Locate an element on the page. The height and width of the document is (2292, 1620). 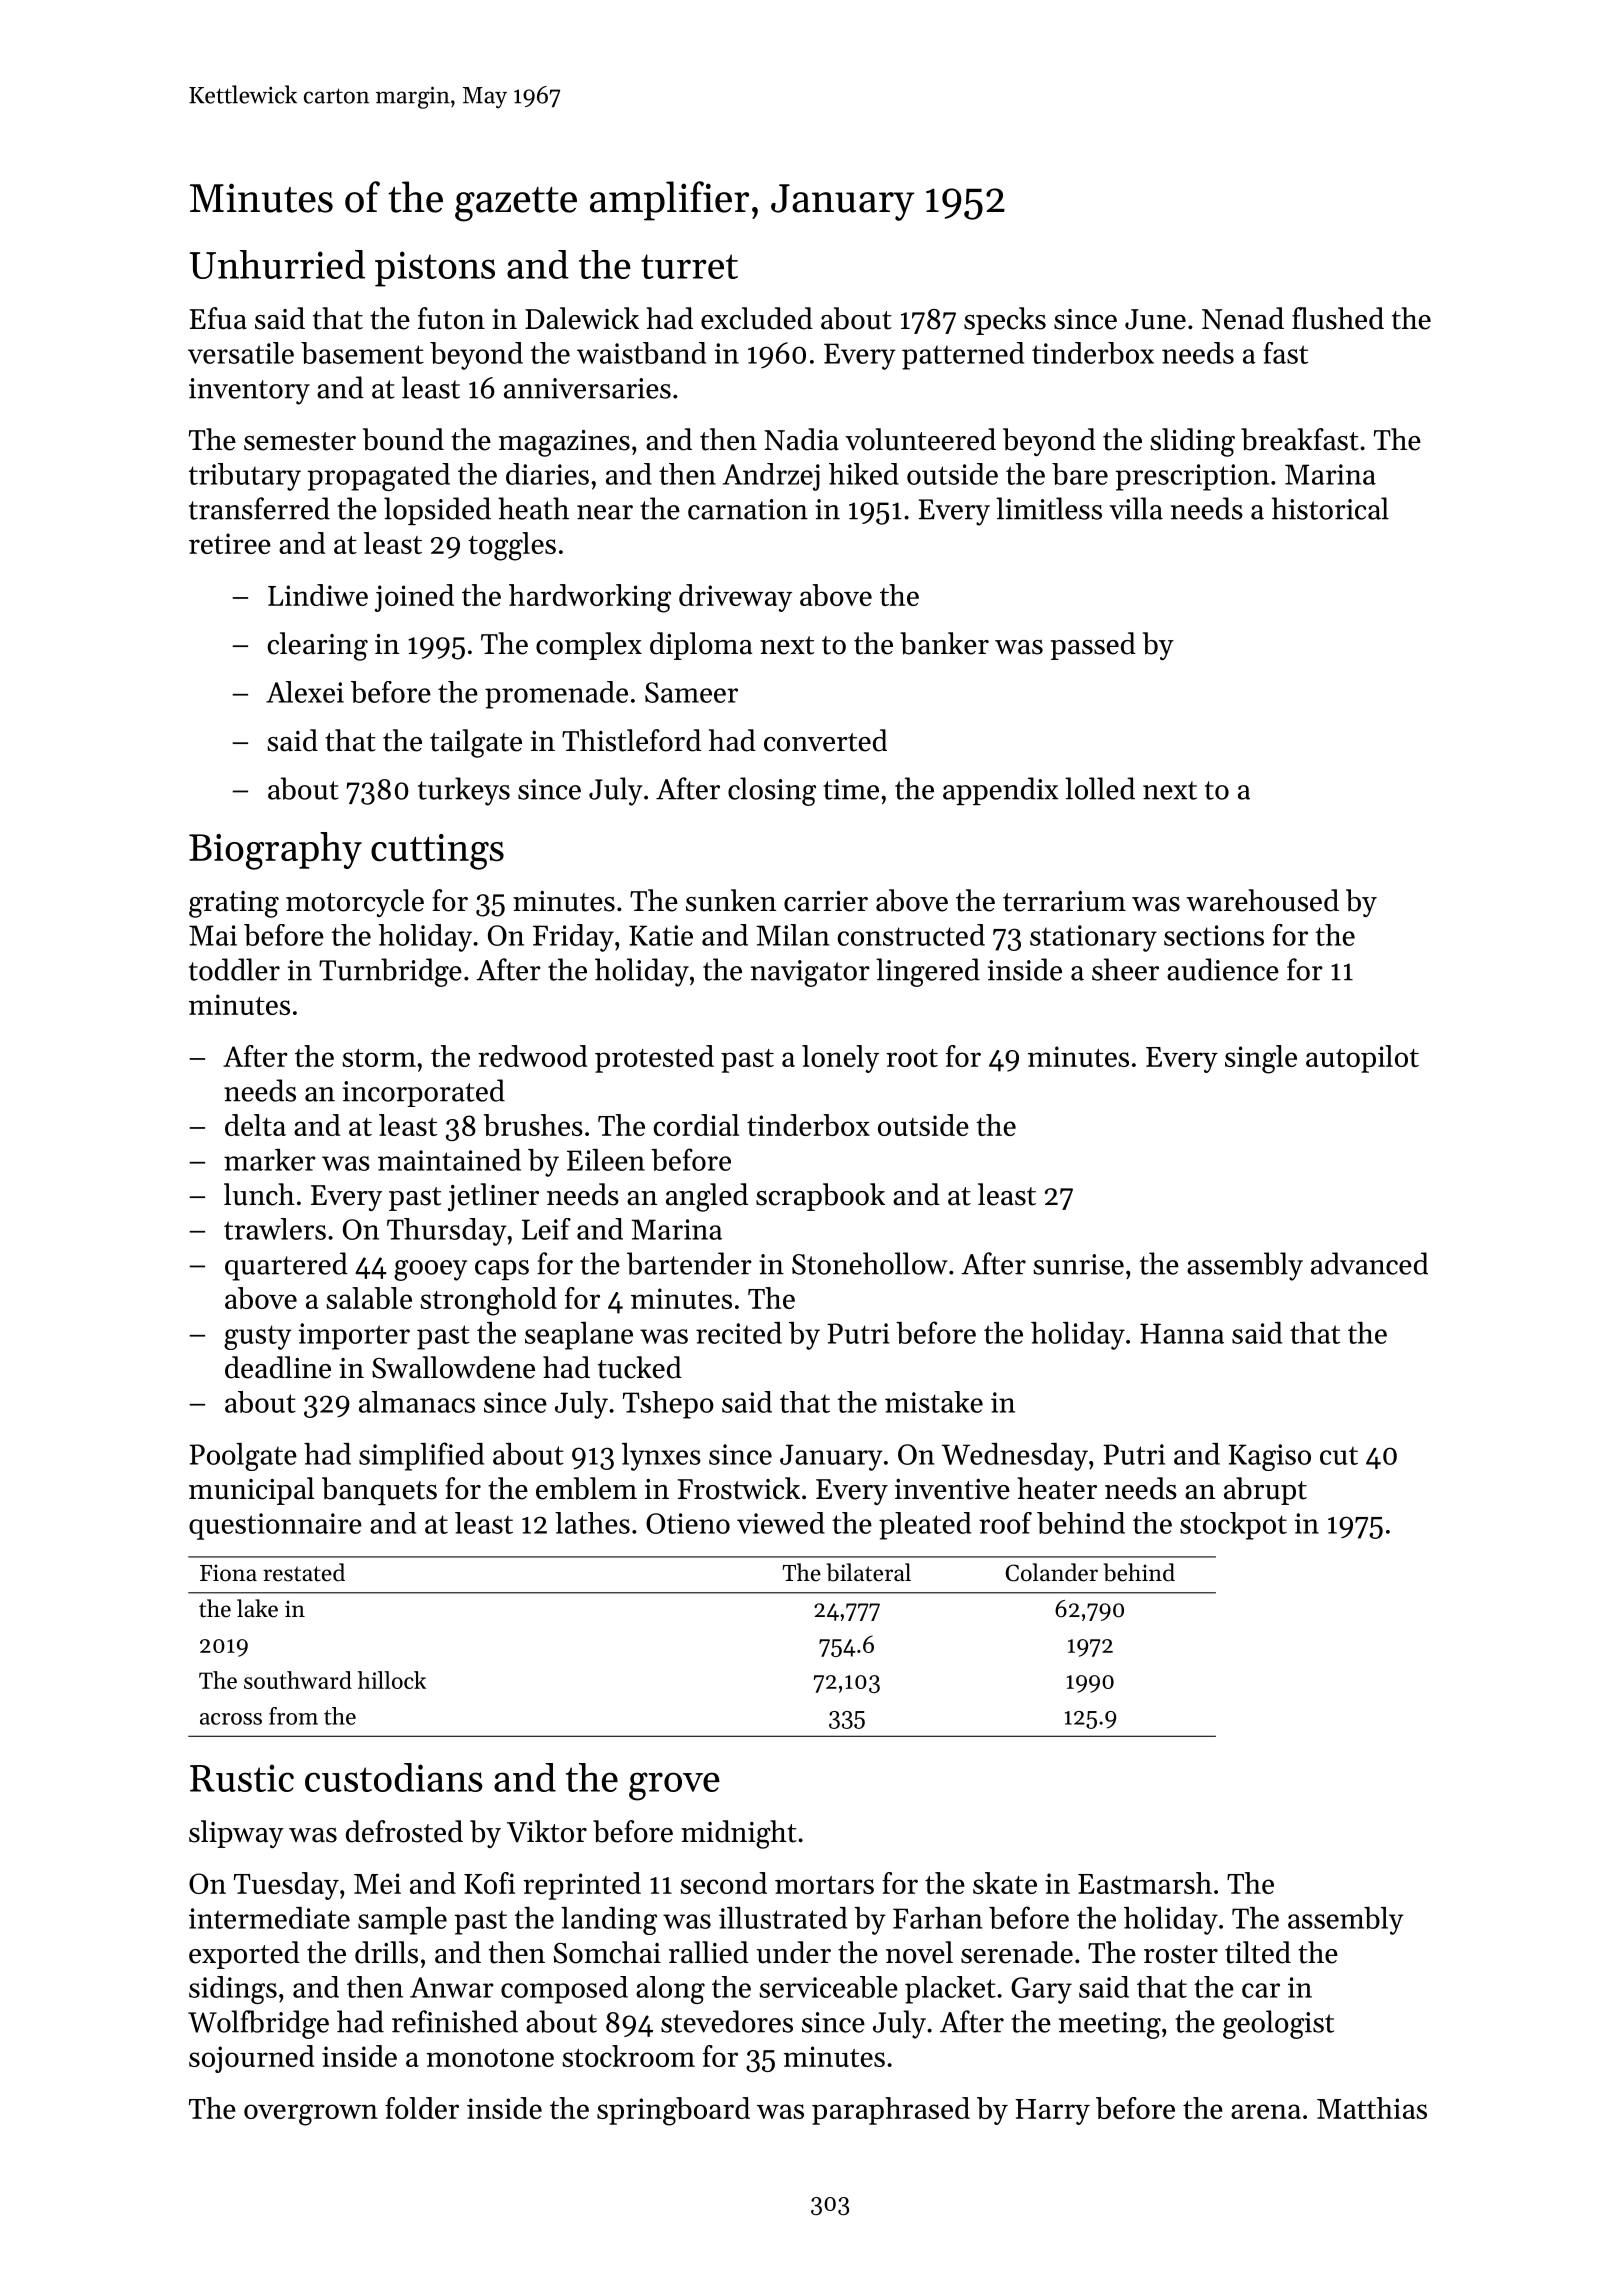
lynxes is located at coordinates (661, 1457).
